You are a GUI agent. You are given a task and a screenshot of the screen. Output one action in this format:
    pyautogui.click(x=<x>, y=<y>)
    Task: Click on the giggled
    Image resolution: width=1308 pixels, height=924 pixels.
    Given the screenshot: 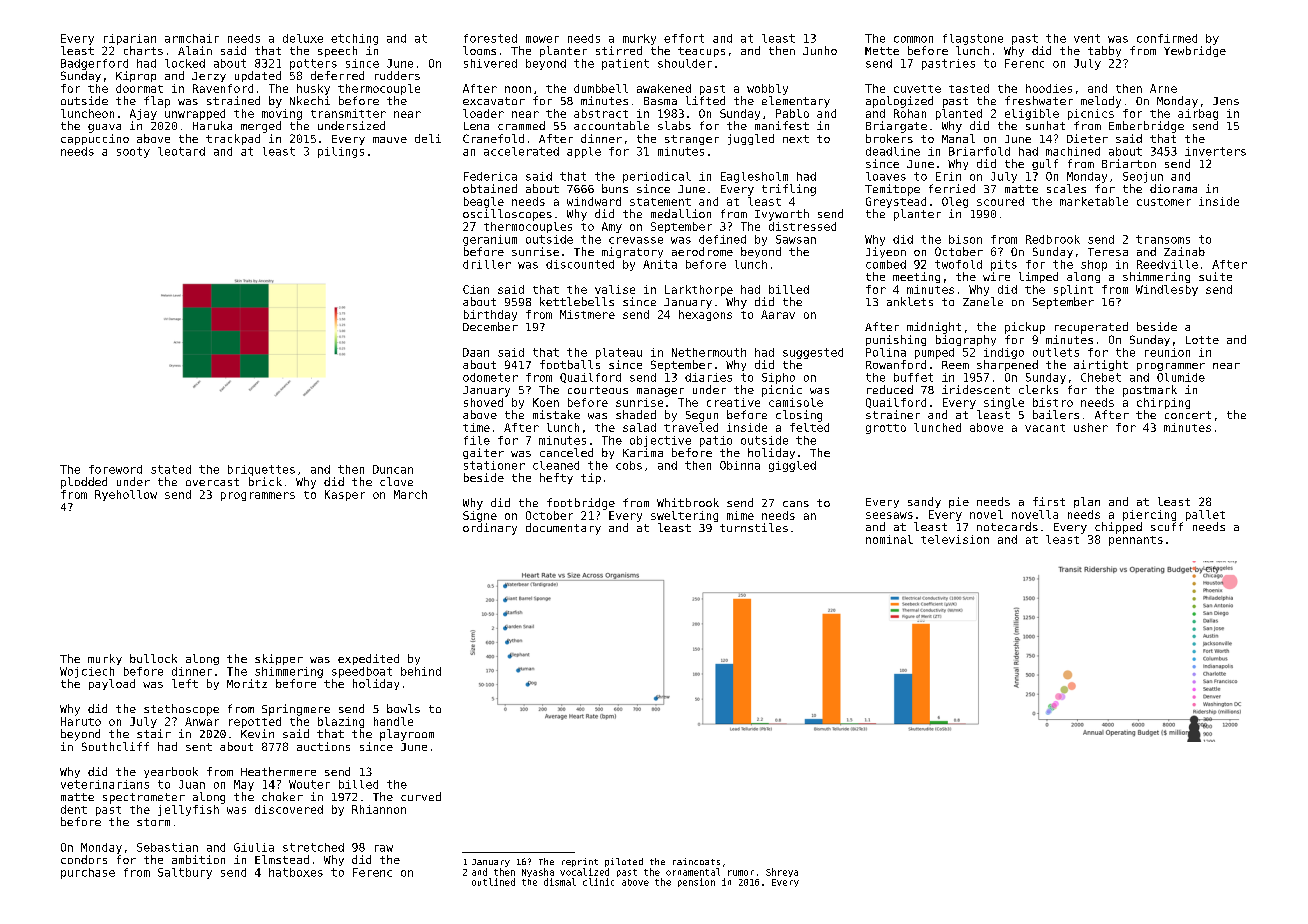 What is the action you would take?
    pyautogui.click(x=792, y=466)
